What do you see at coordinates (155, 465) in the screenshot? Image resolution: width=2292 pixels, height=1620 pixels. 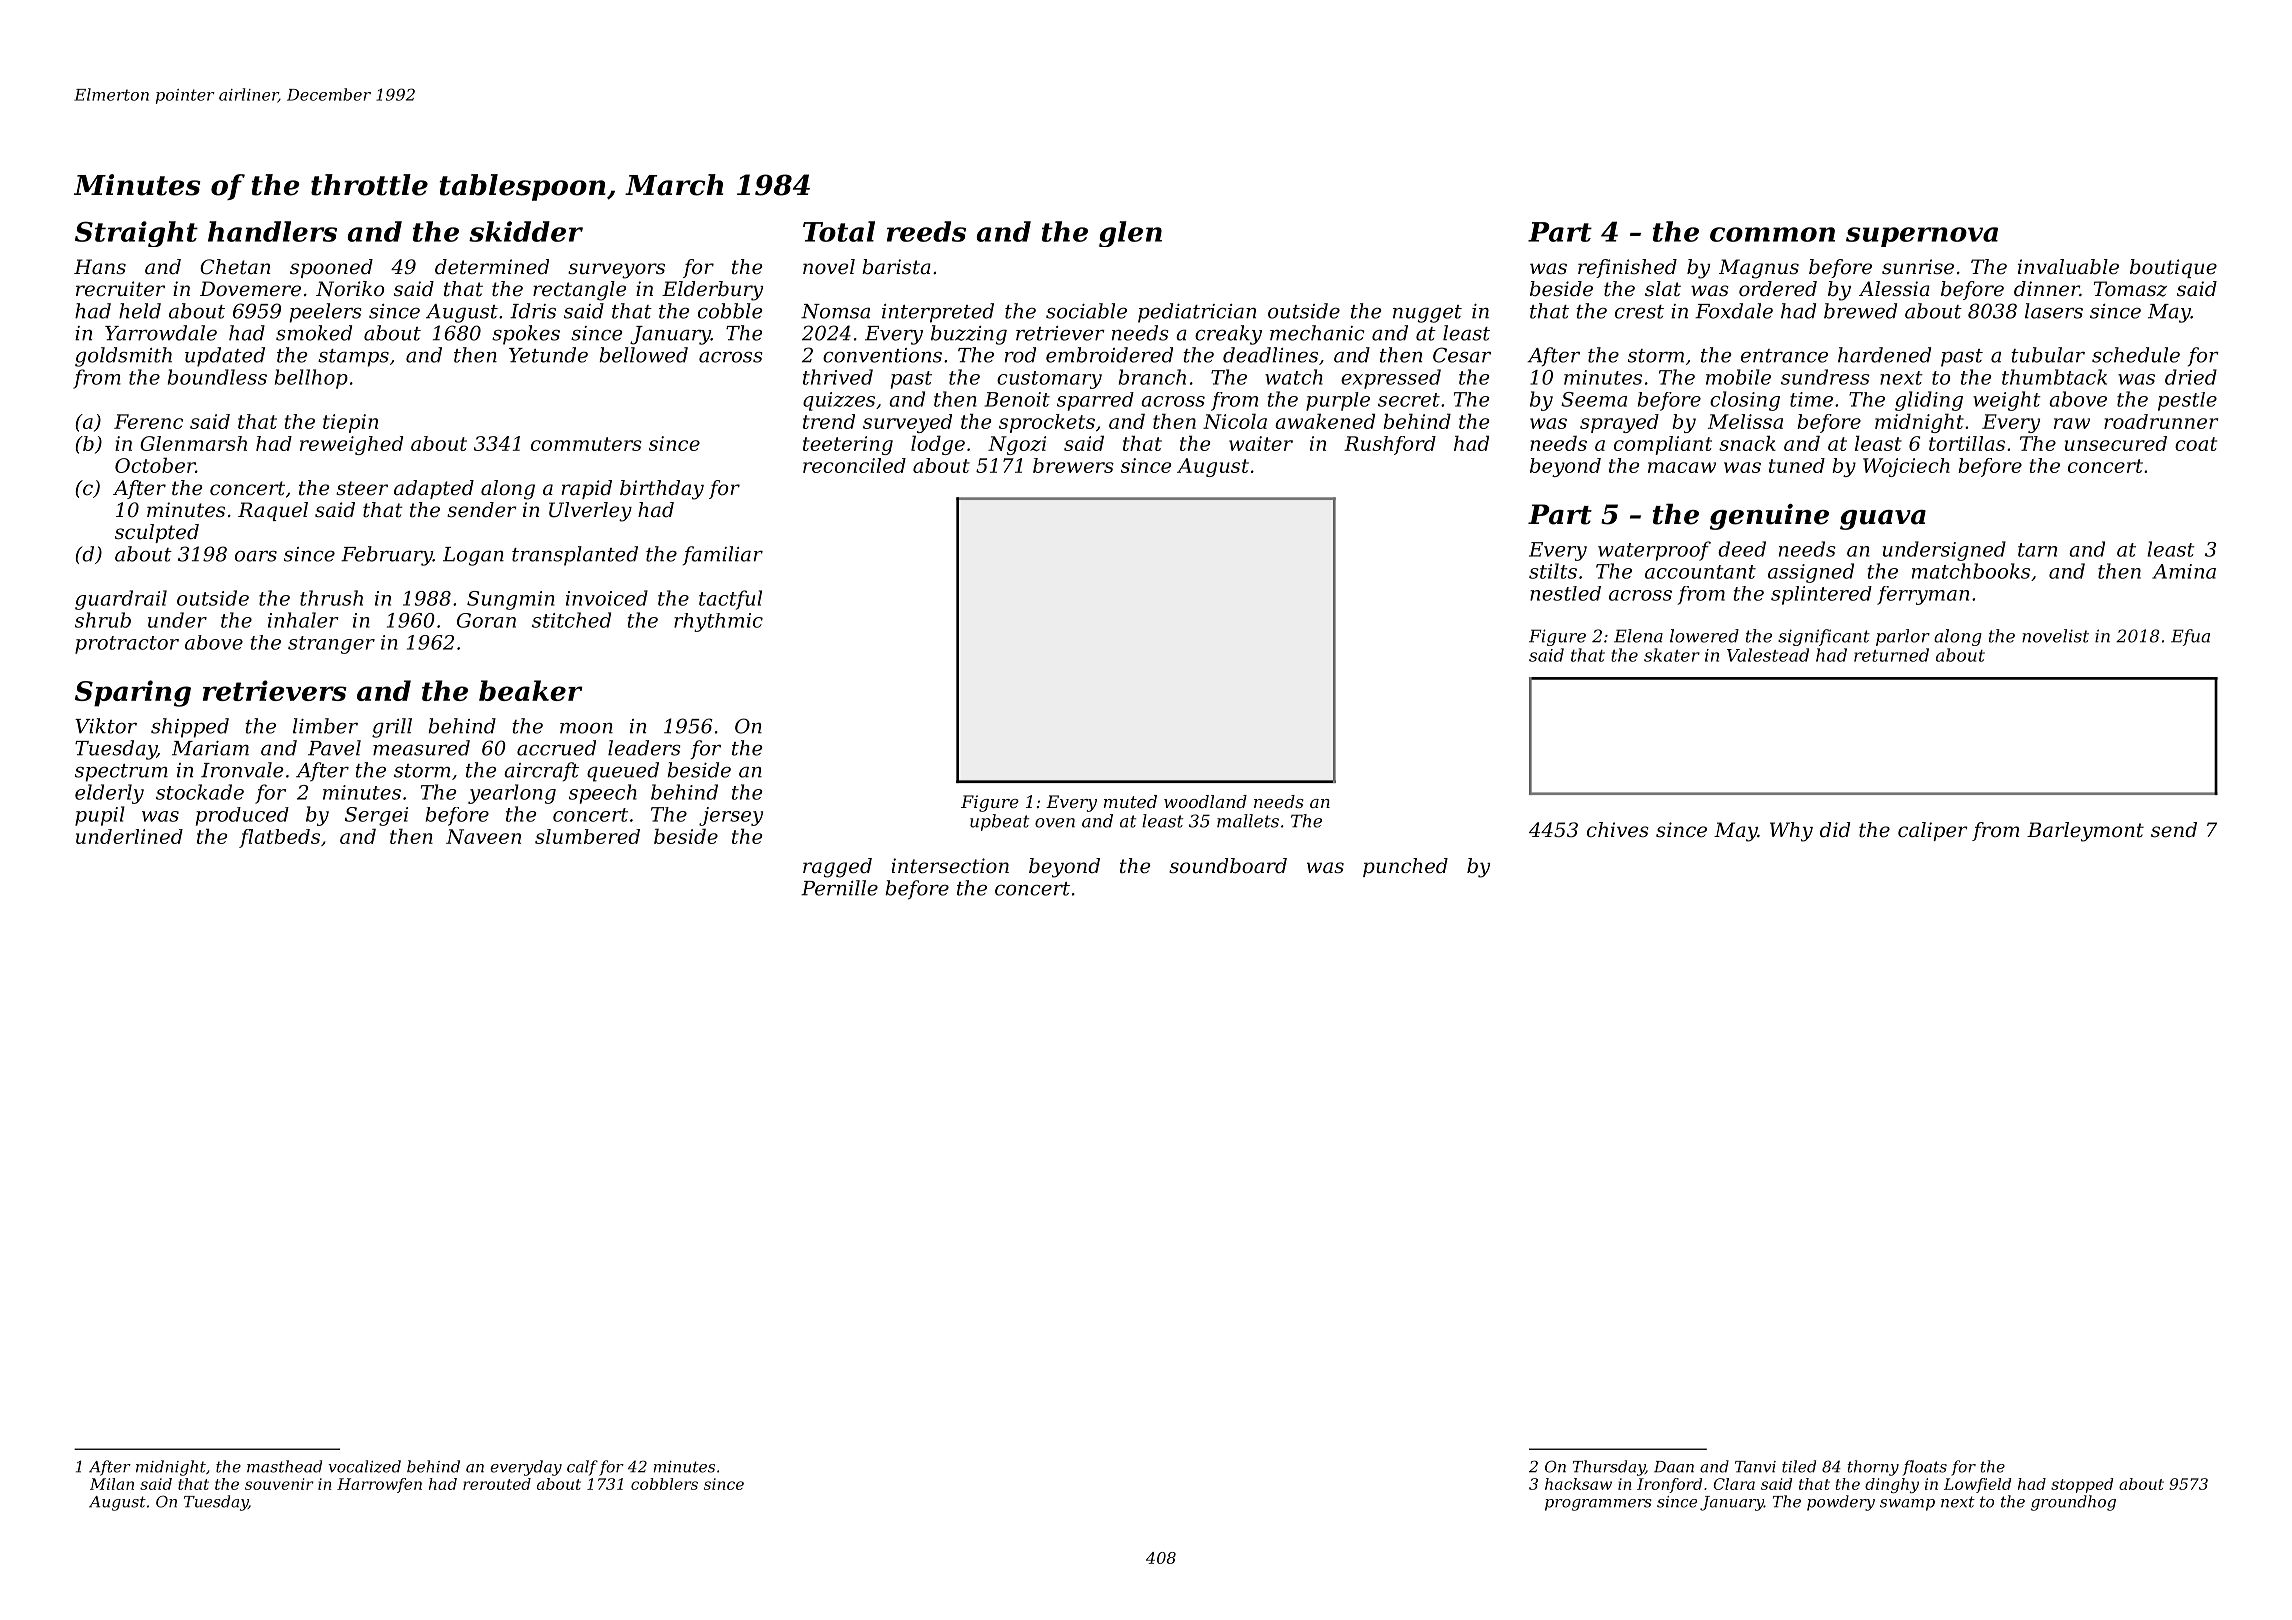 I see `October` at bounding box center [155, 465].
